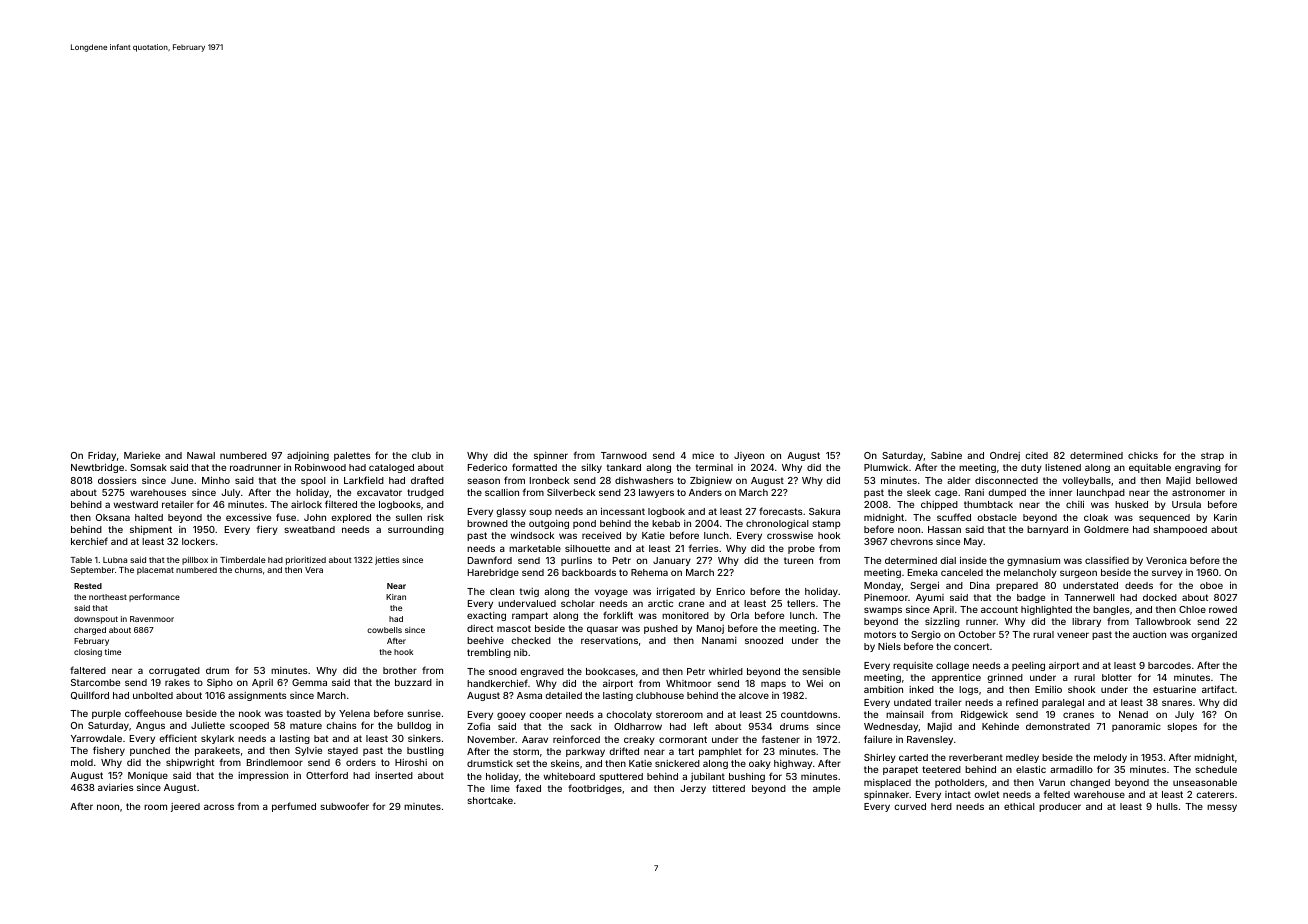  What do you see at coordinates (116, 787) in the page?
I see `aviaries` at bounding box center [116, 787].
